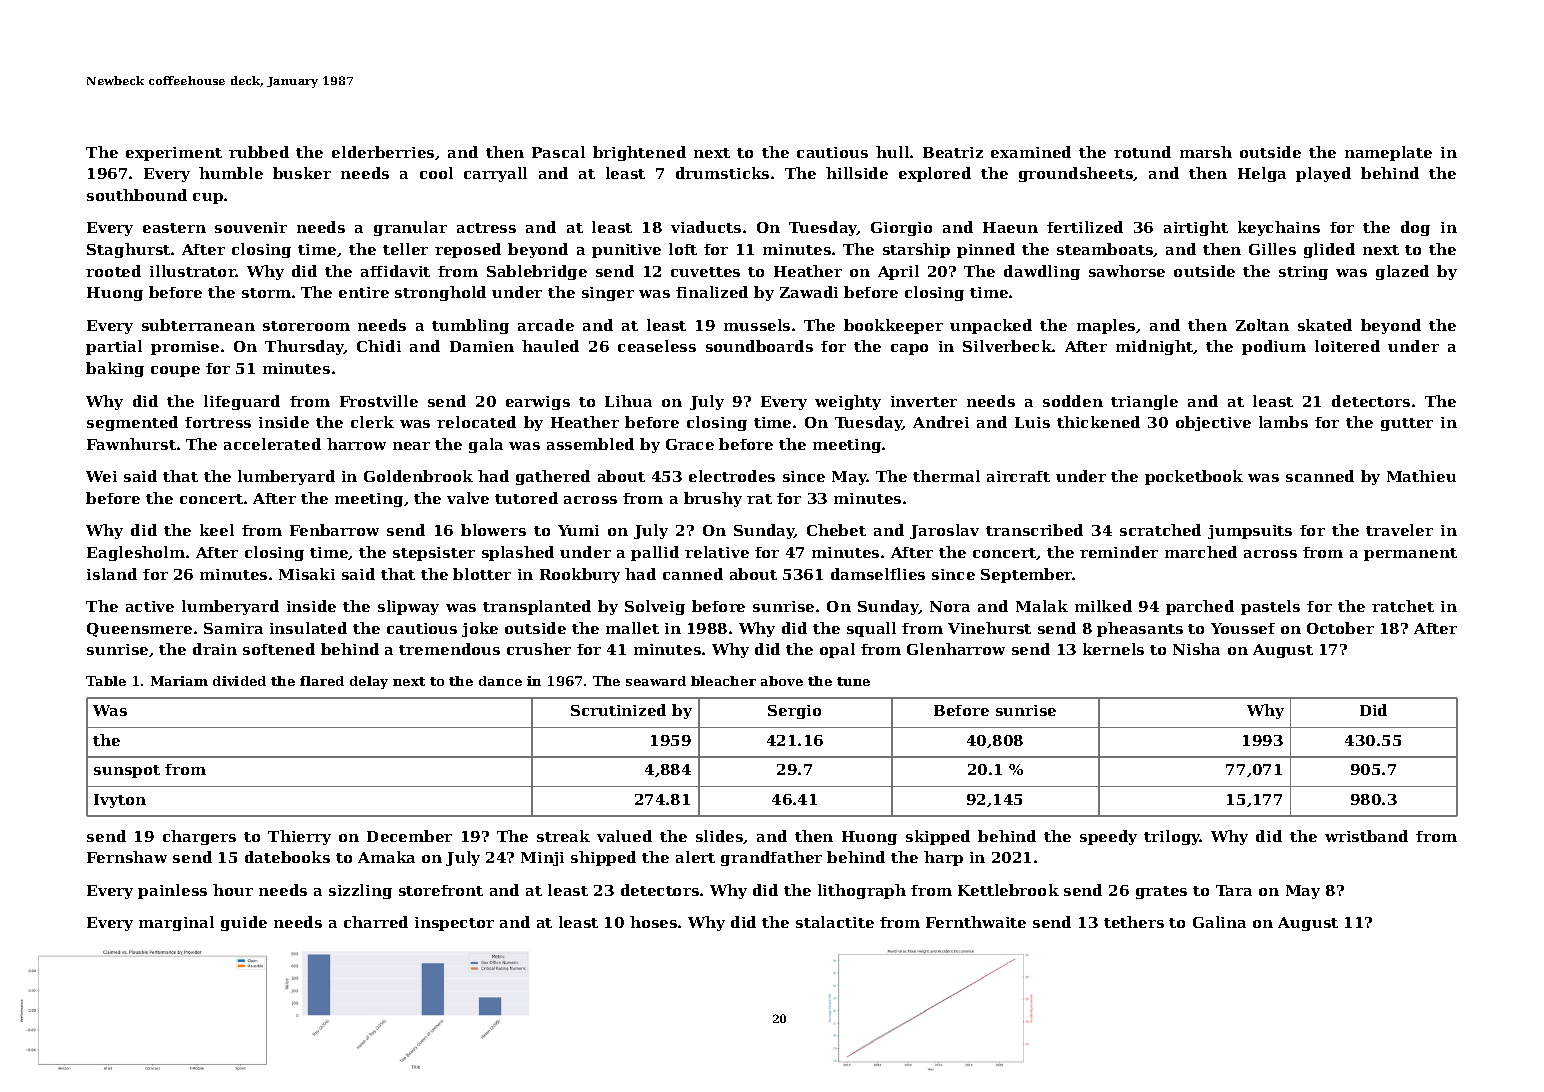 This image has width=1544, height=1092. What do you see at coordinates (217, 530) in the image?
I see `keel` at bounding box center [217, 530].
